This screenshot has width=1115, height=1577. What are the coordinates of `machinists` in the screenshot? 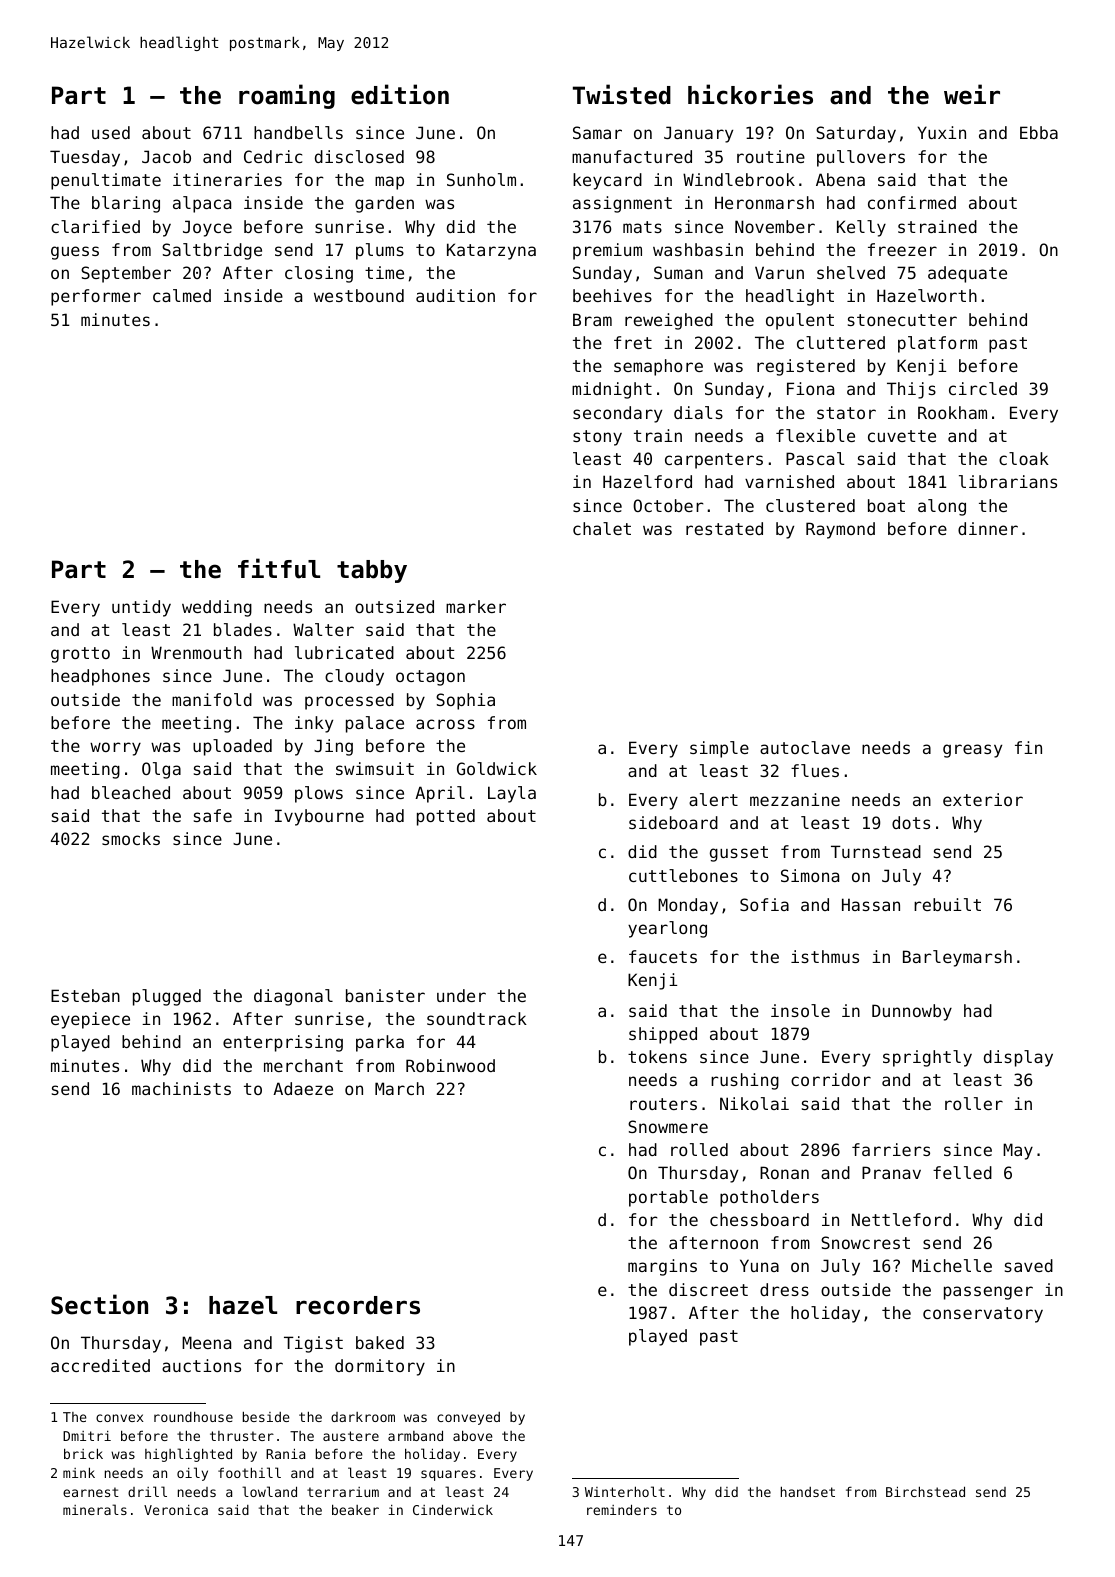 It's located at (181, 1088).
